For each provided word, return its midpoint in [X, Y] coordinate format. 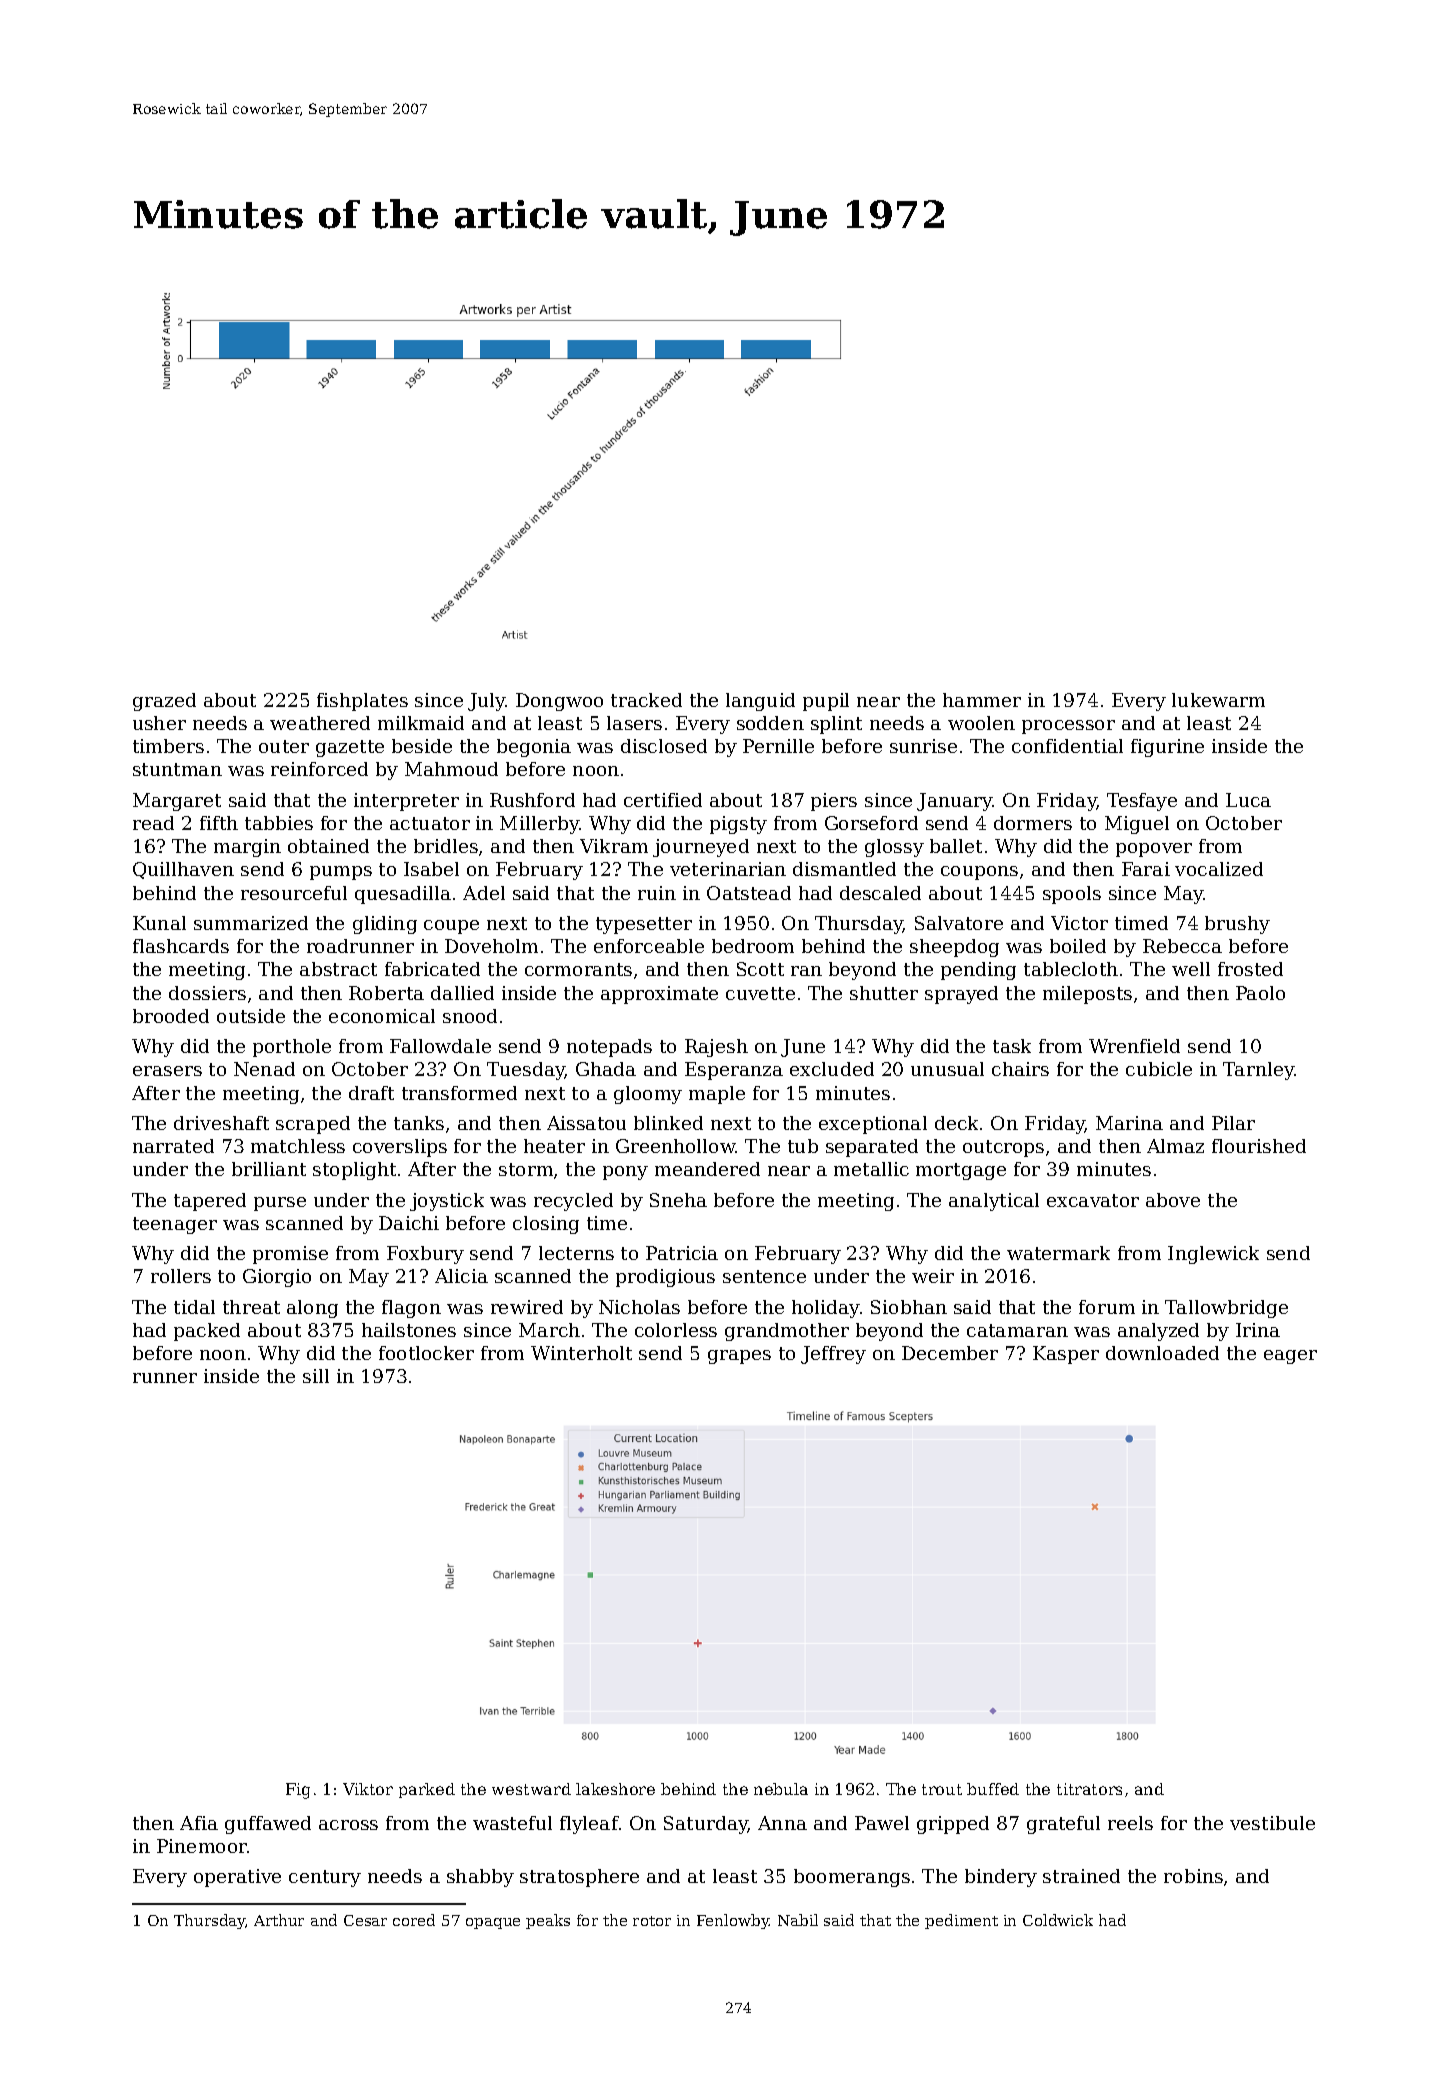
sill [316, 1376]
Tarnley [1258, 1071]
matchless [298, 1146]
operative [237, 1878]
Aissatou [586, 1123]
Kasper [1066, 1355]
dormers [1033, 823]
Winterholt [581, 1353]
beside [422, 746]
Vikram [614, 846]
